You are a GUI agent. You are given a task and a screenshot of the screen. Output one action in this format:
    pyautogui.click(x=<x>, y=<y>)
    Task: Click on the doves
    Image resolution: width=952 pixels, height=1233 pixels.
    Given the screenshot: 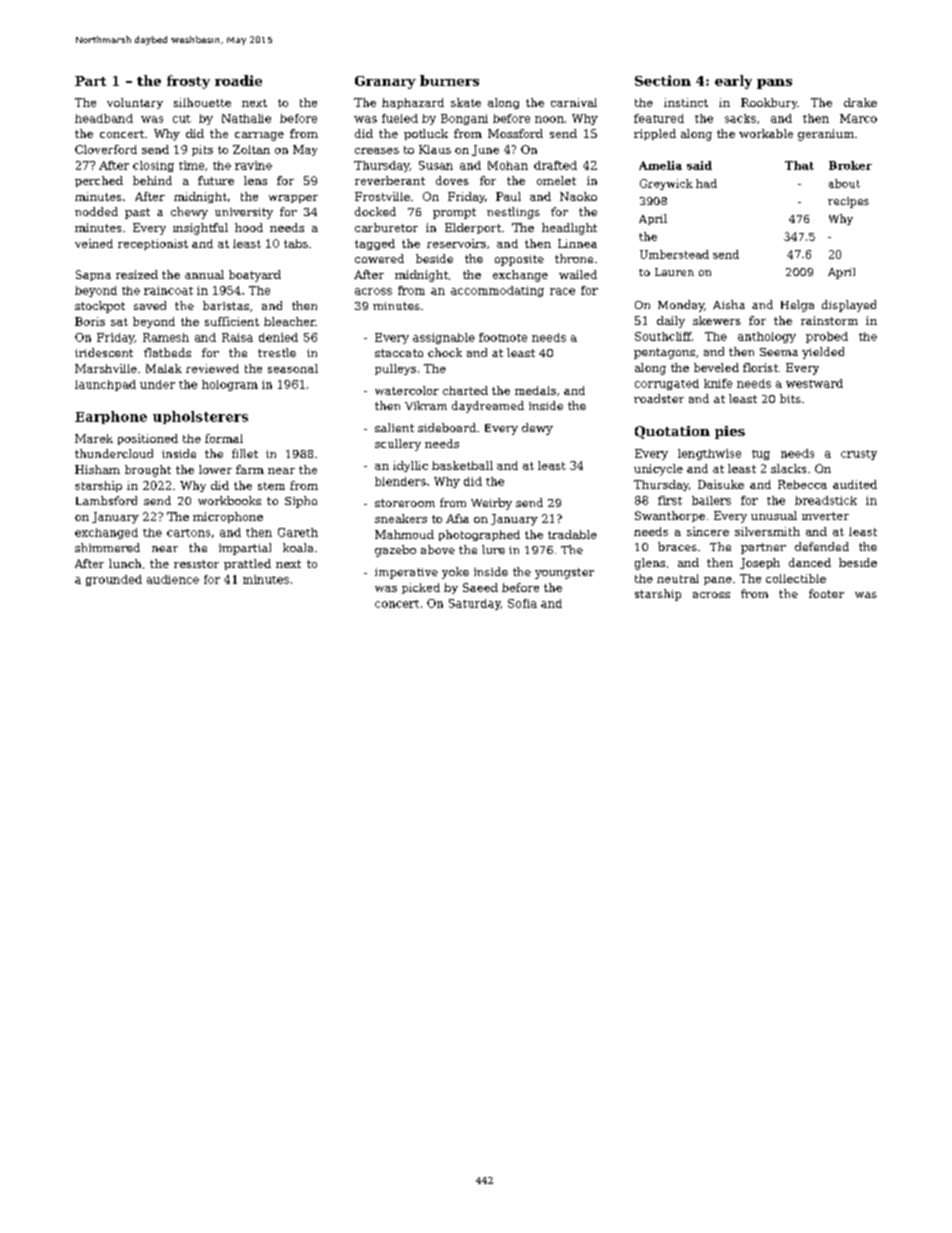 What is the action you would take?
    pyautogui.click(x=452, y=180)
